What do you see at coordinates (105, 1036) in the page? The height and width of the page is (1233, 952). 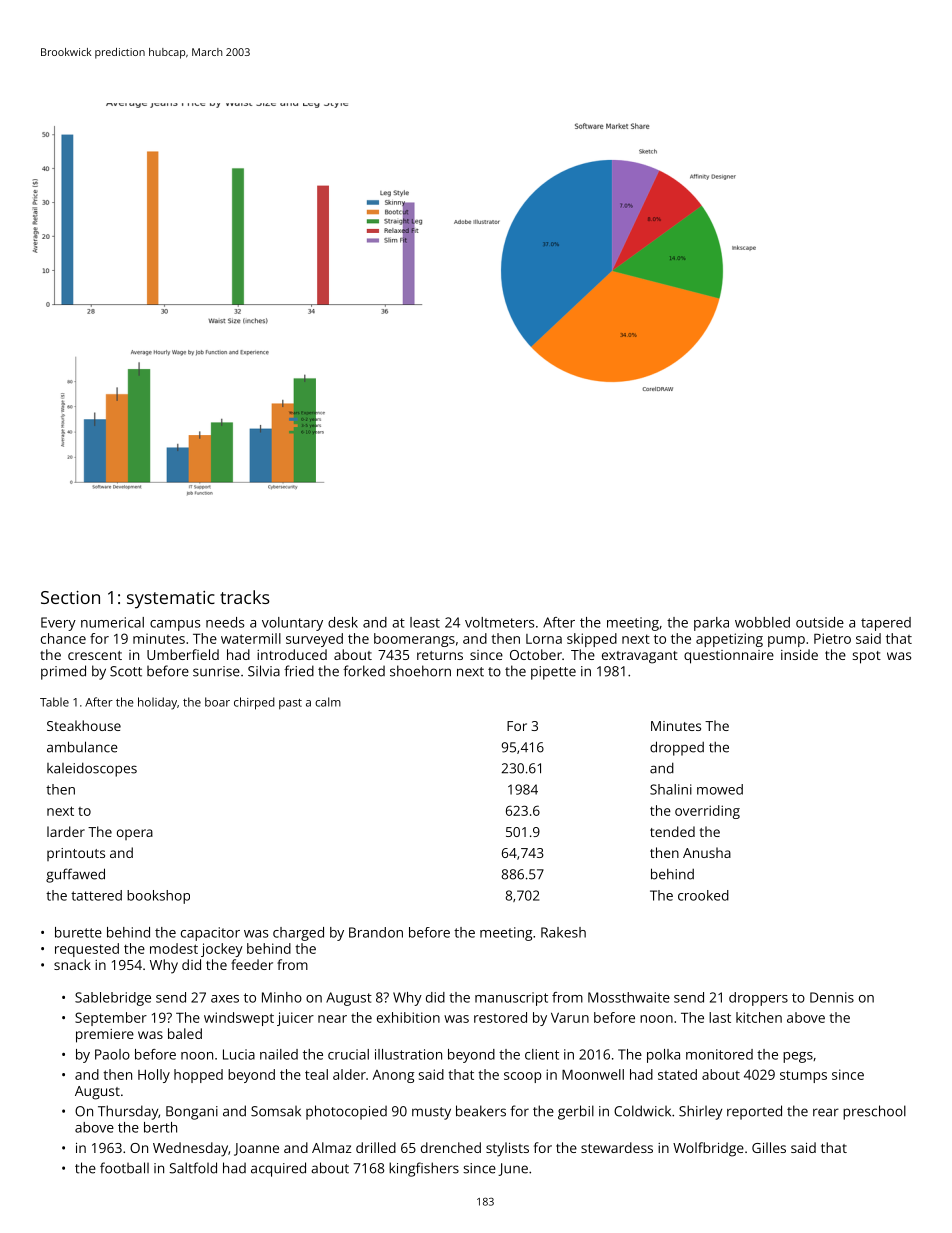 I see `premiere` at bounding box center [105, 1036].
